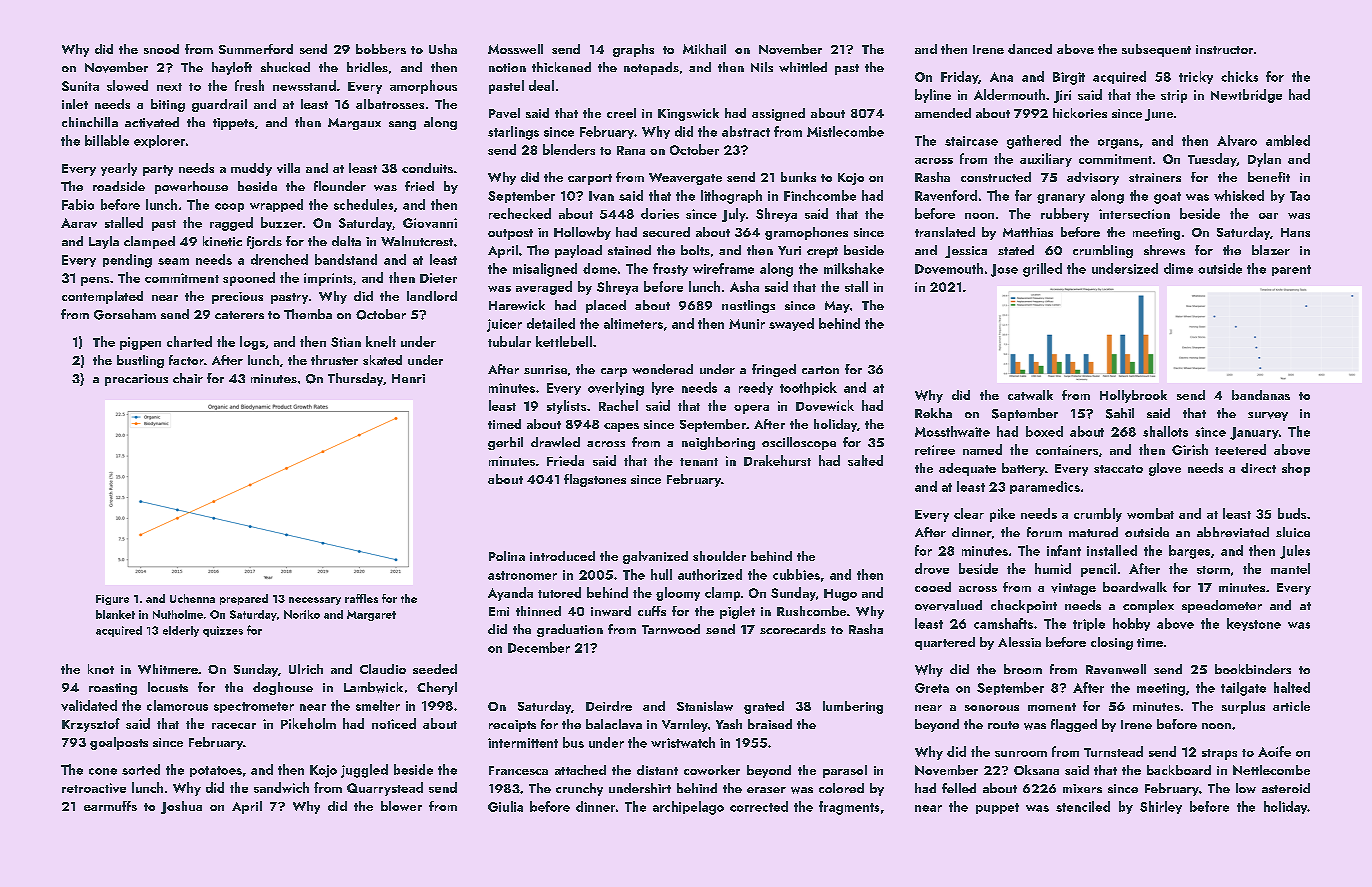 This document has width=1372, height=887. I want to click on raffles, so click(361, 598).
